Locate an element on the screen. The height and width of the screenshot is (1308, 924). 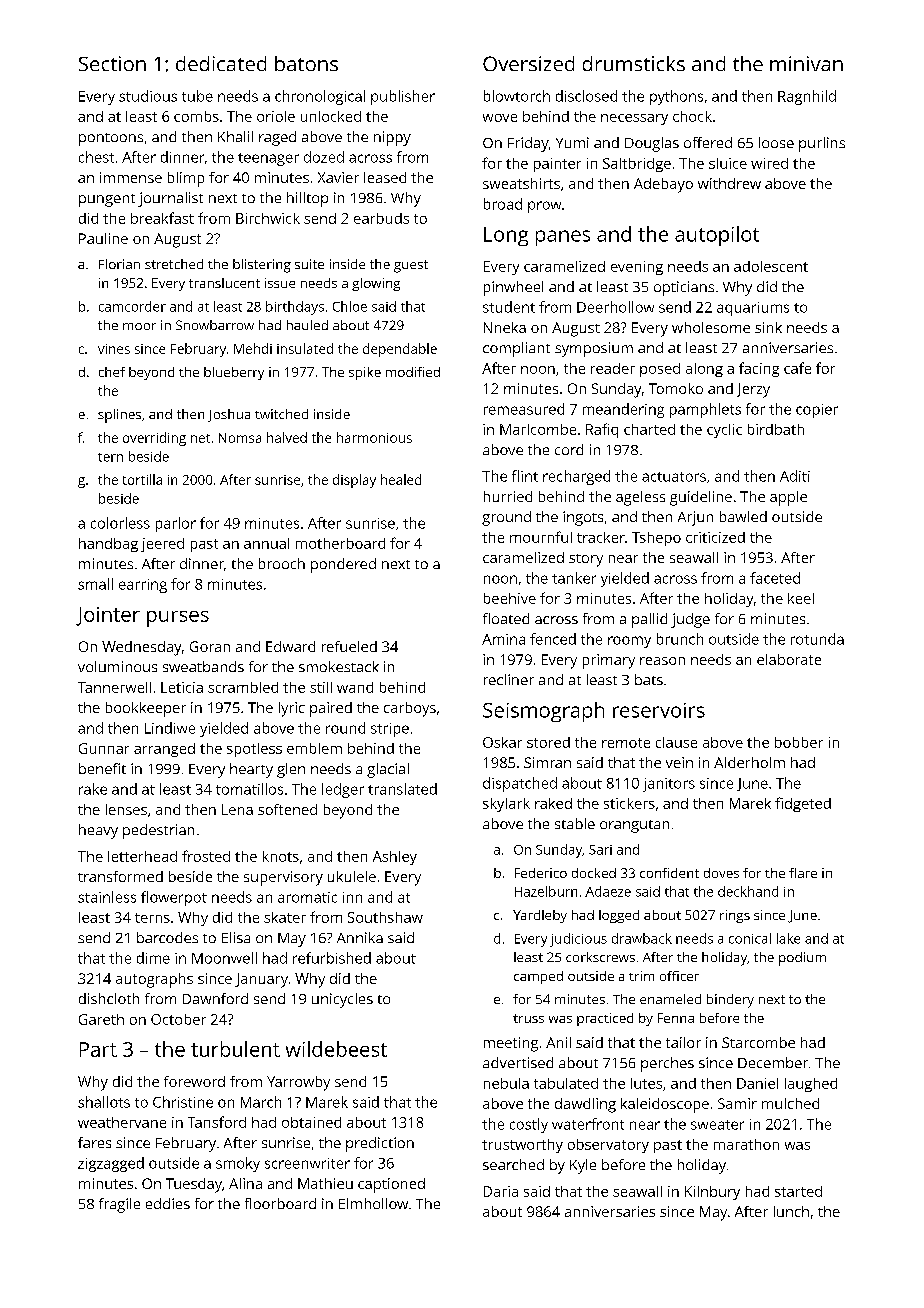
Oversized is located at coordinates (528, 63).
